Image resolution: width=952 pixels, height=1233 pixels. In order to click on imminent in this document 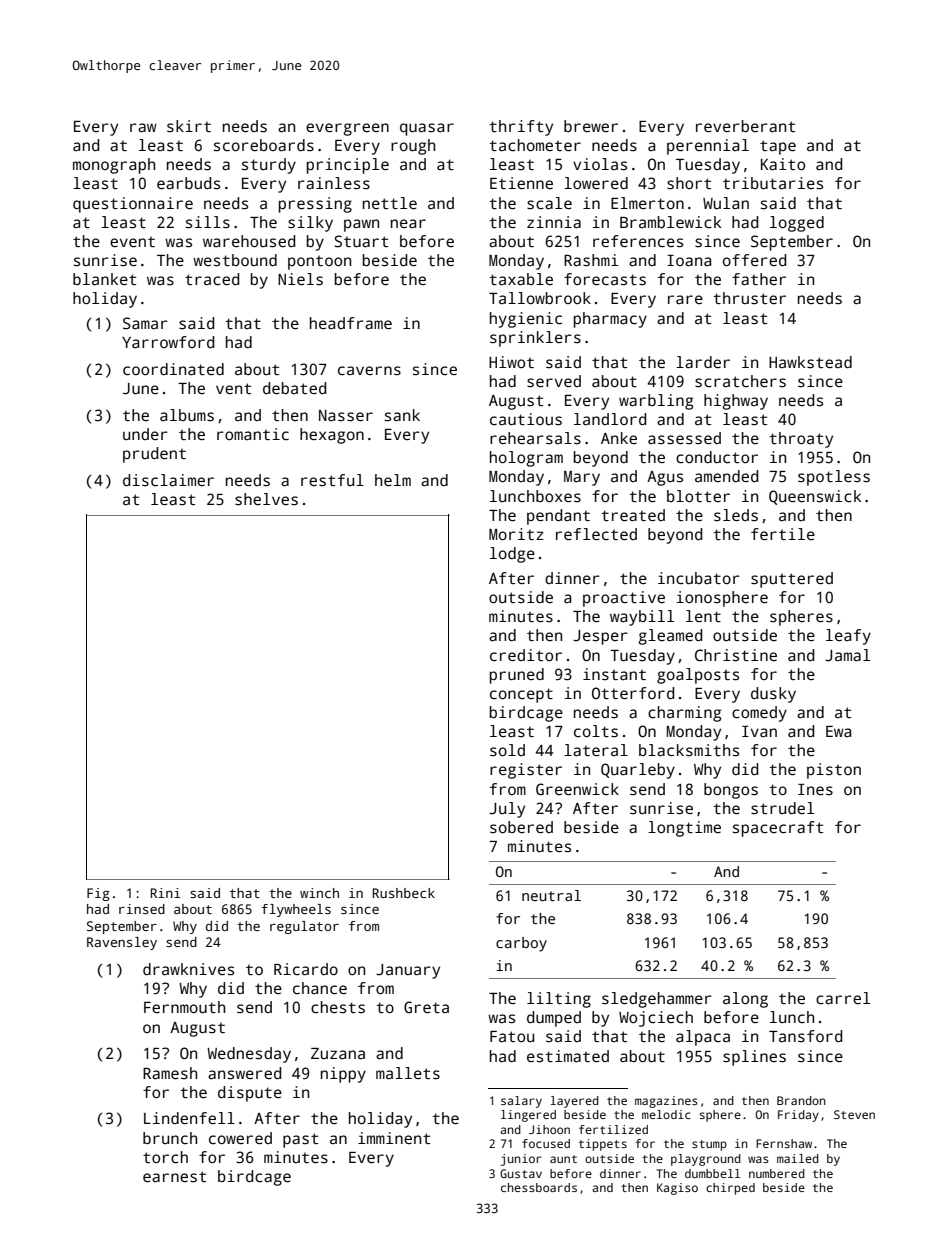, I will do `click(394, 1138)`.
